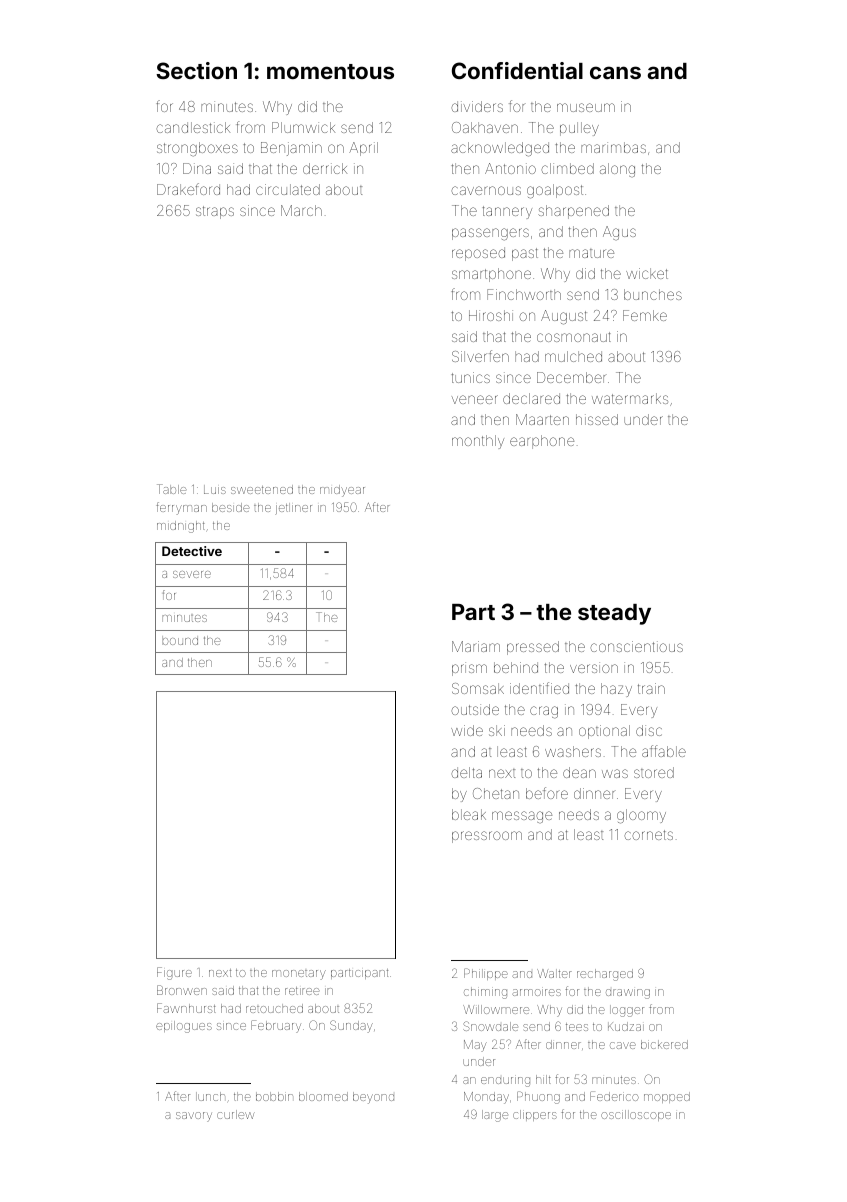  Describe the element at coordinates (615, 72) in the image. I see `cans` at that location.
